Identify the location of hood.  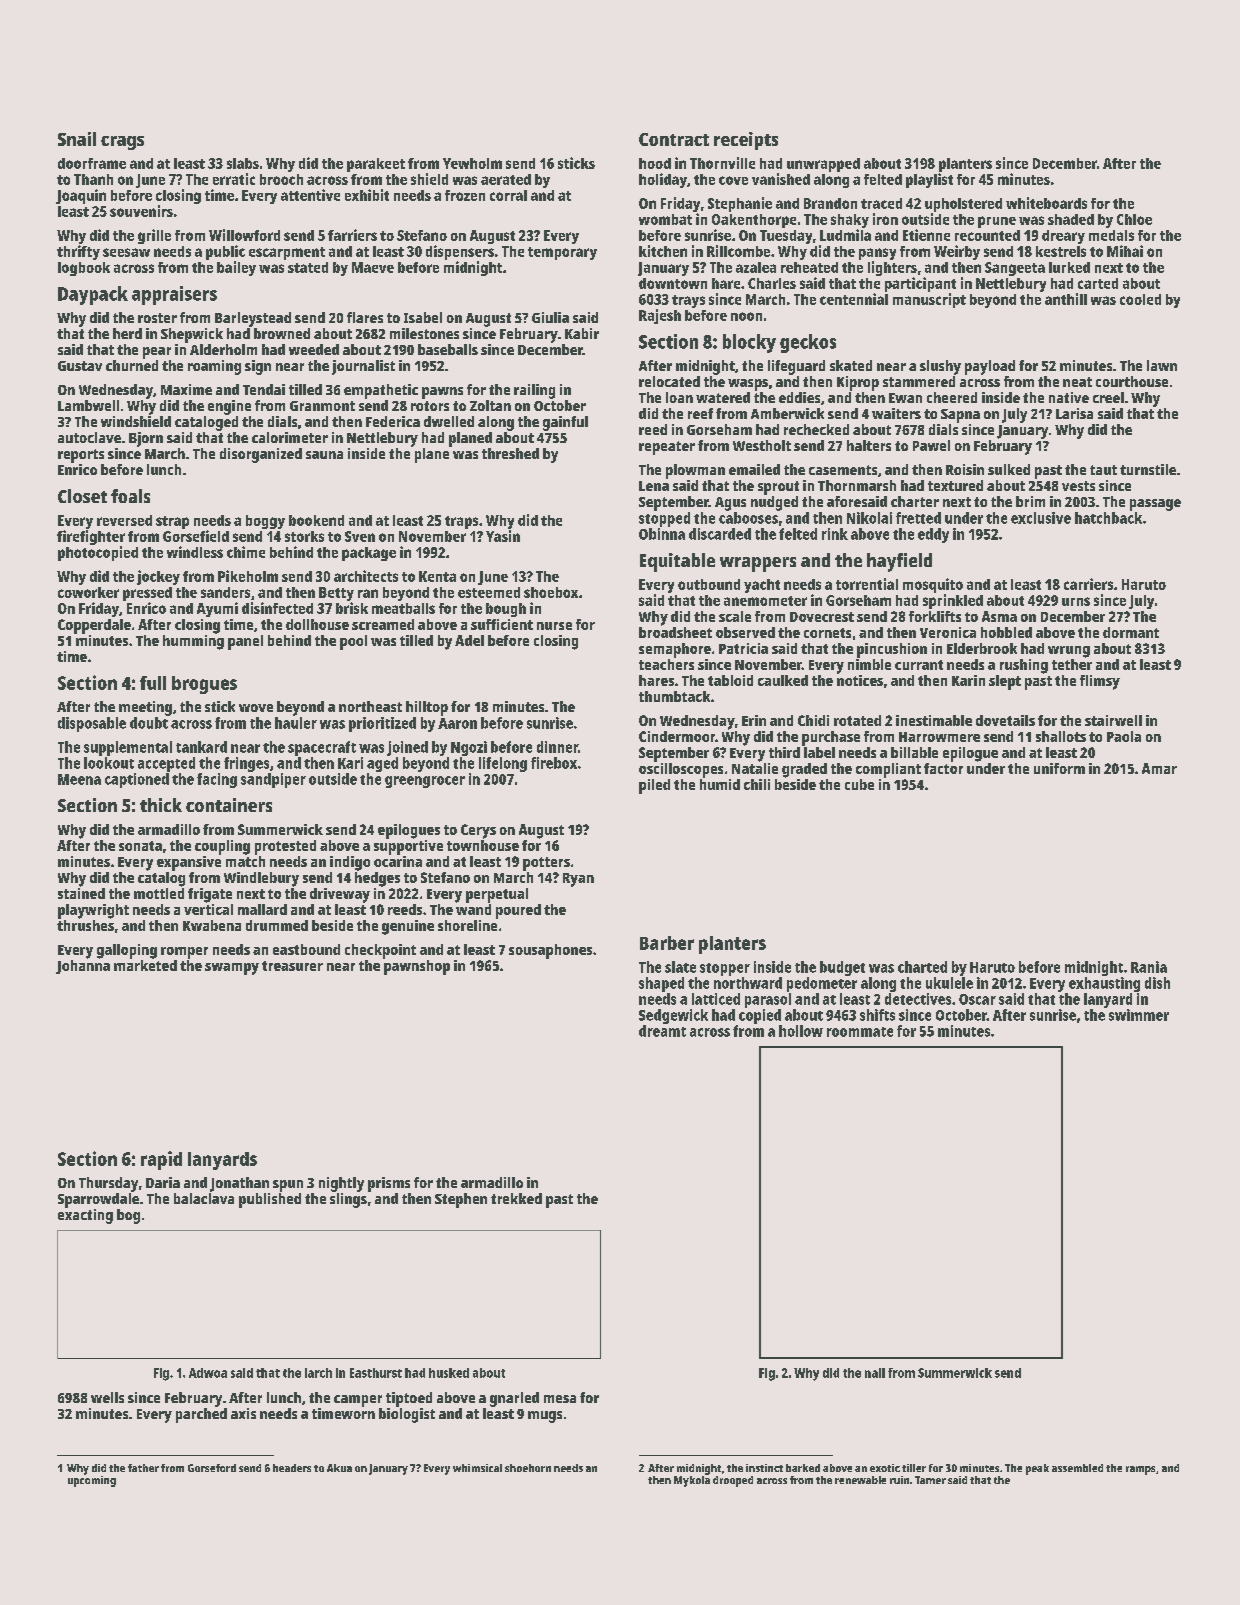
(655, 163).
